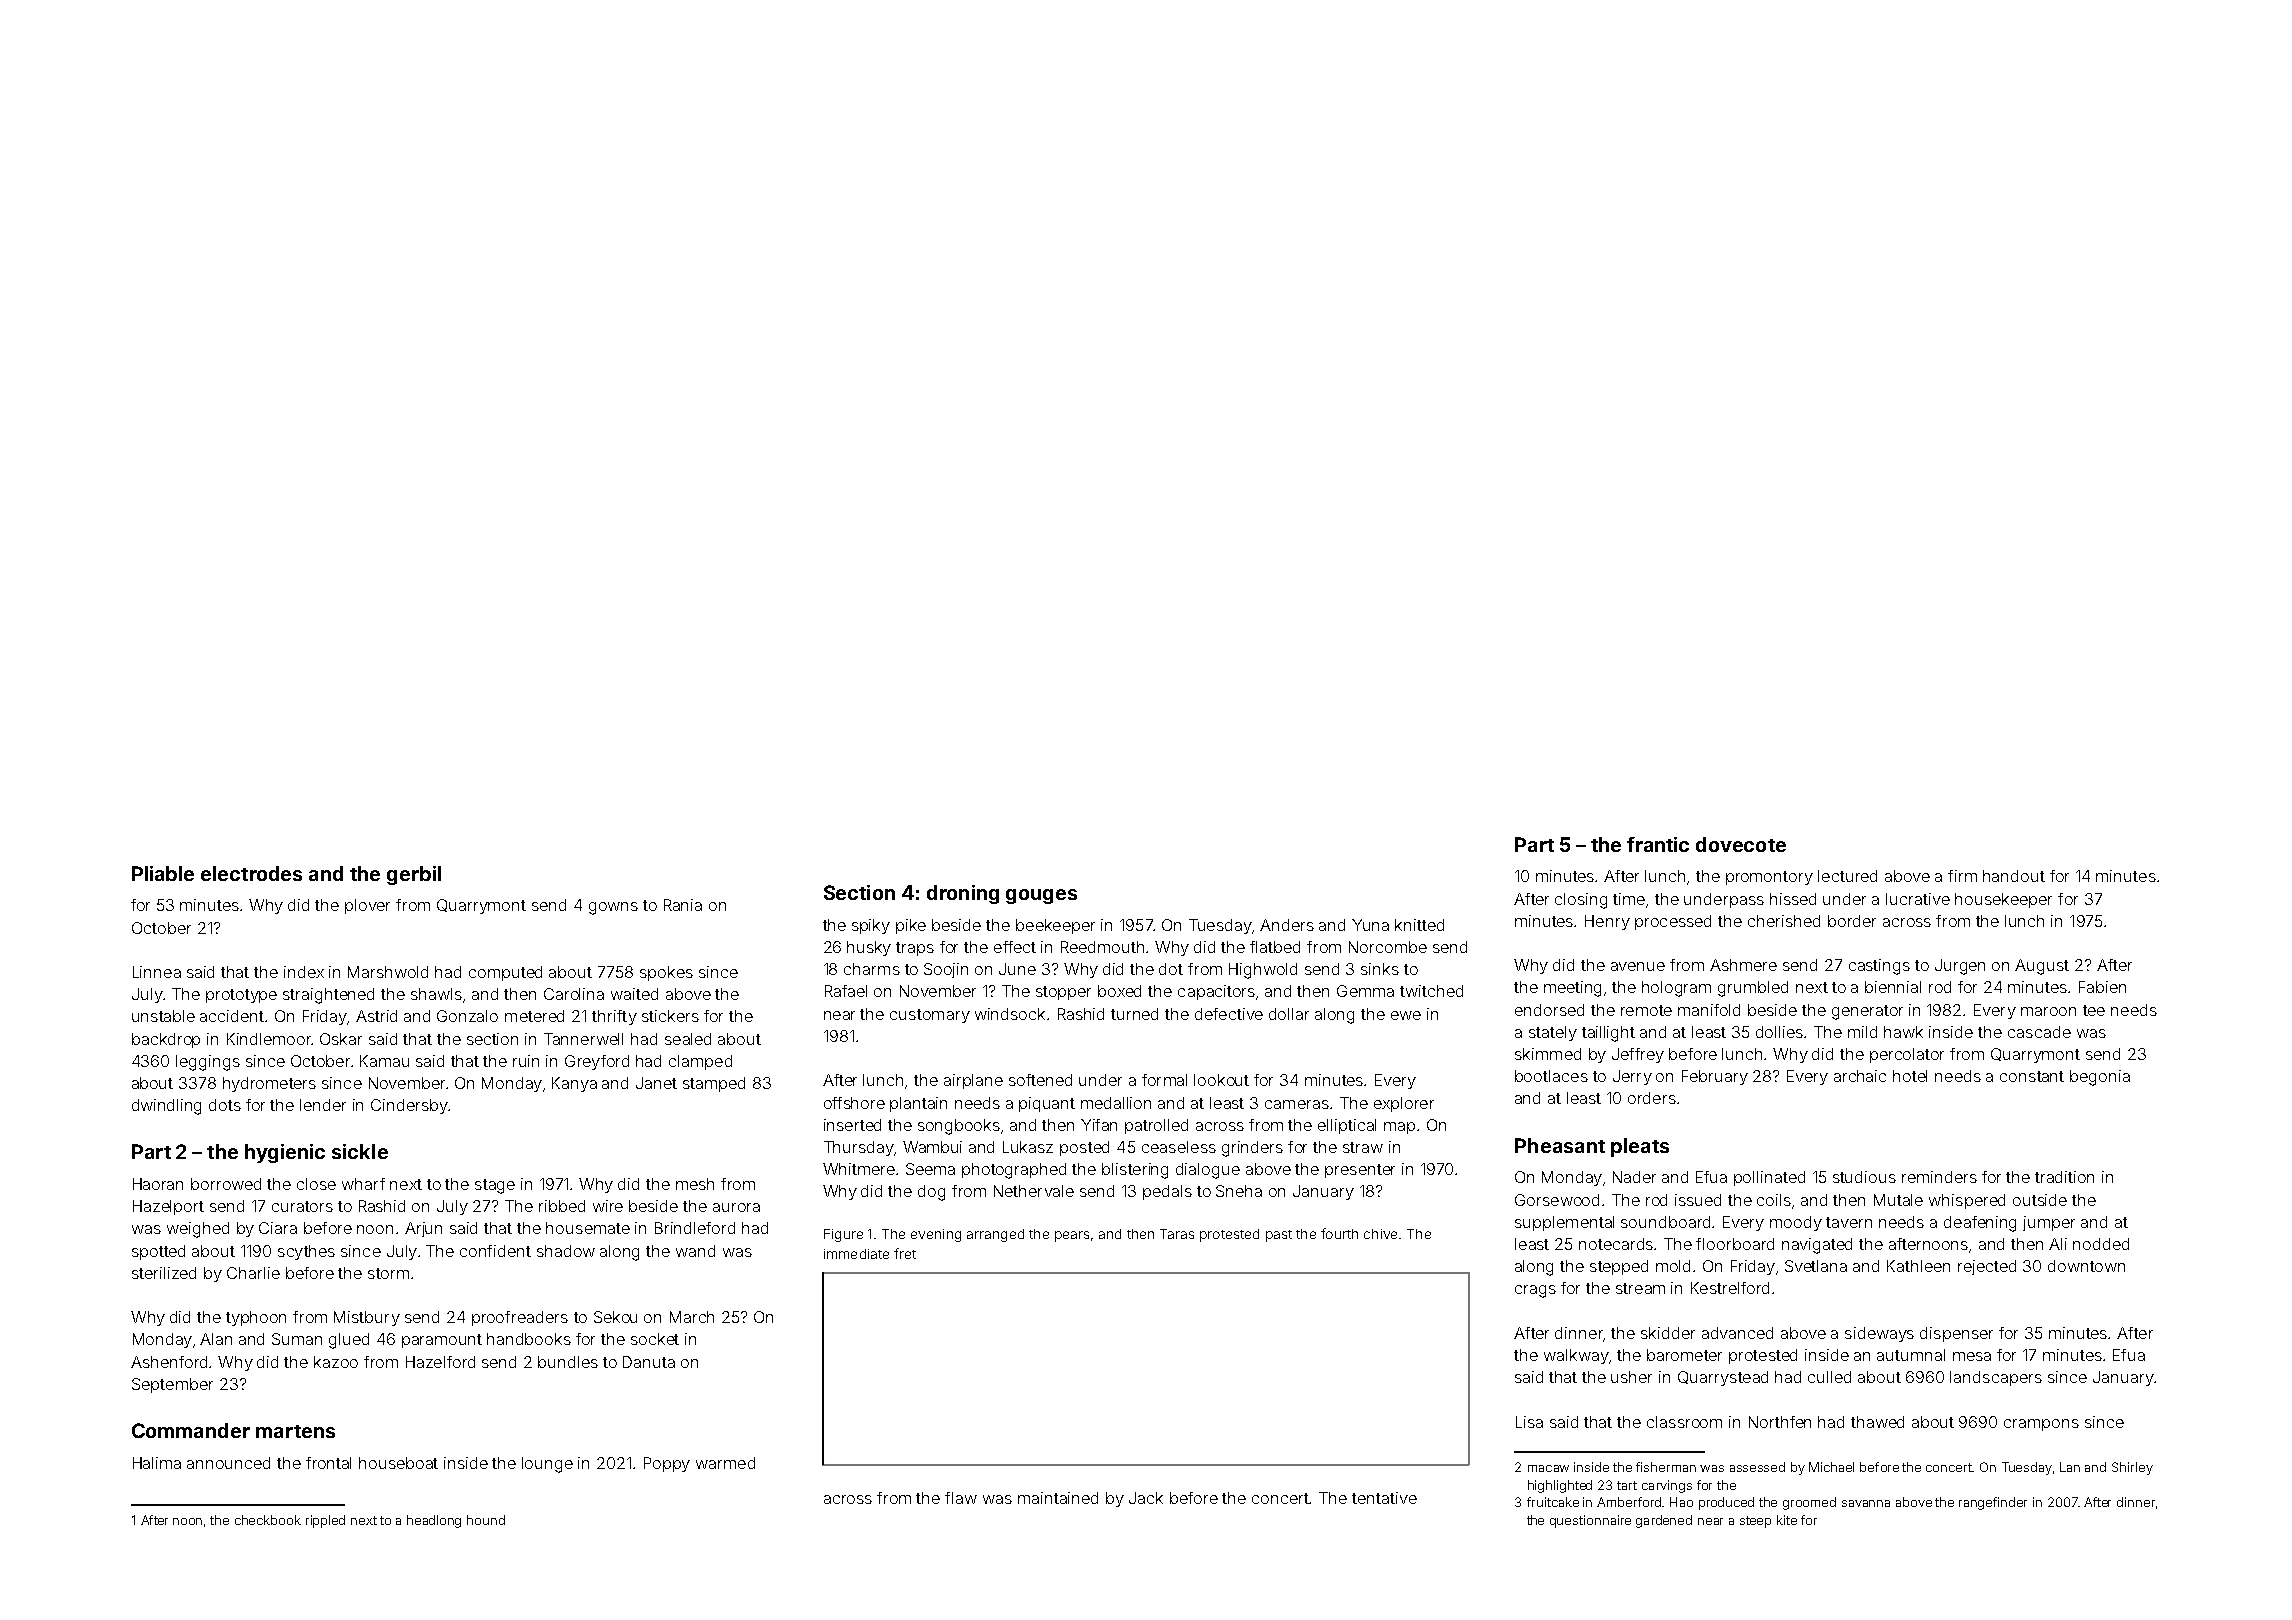 The image size is (2292, 1620). What do you see at coordinates (325, 1521) in the page?
I see `rippled` at bounding box center [325, 1521].
